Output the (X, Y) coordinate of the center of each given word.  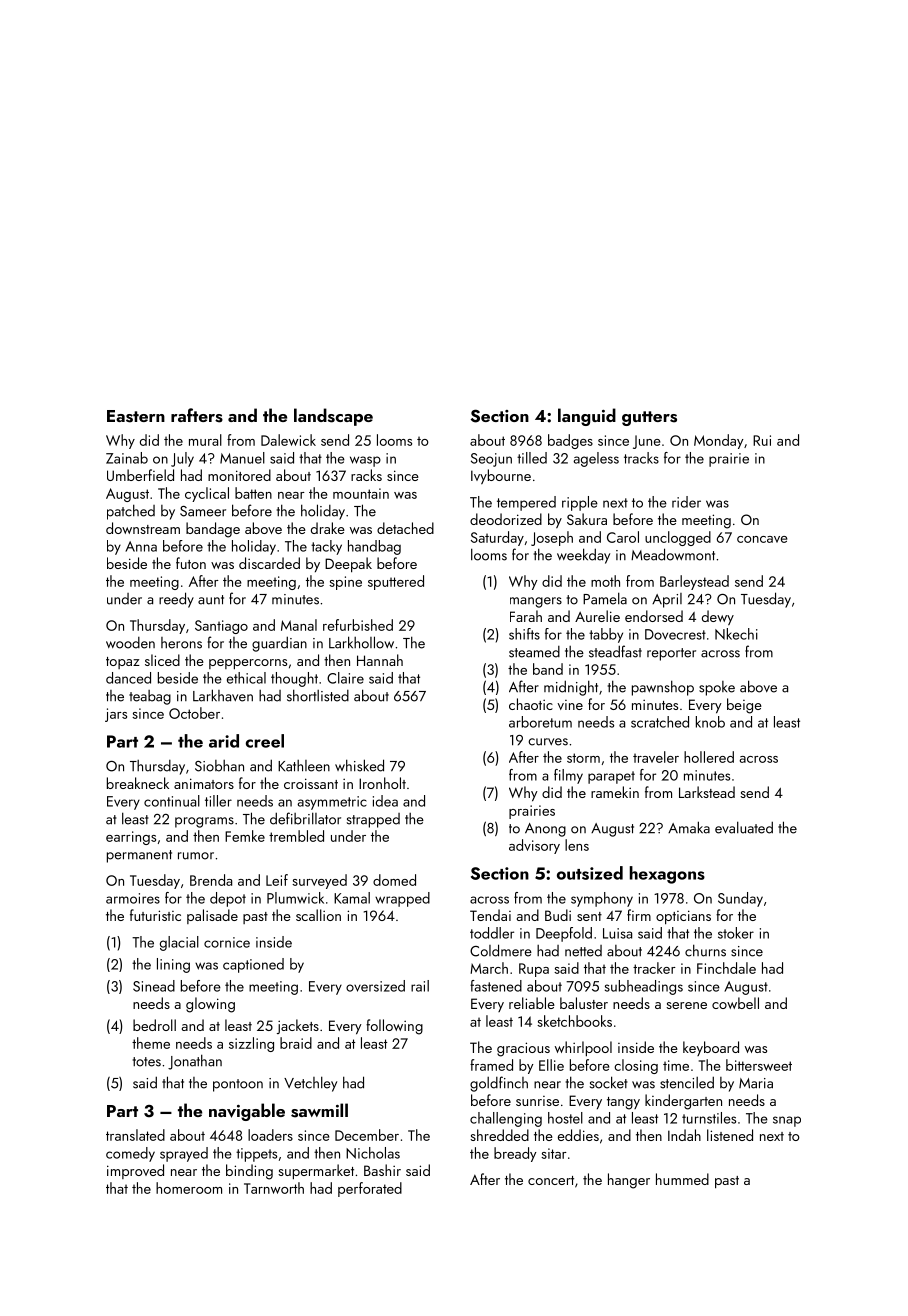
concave (762, 539)
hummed (682, 1179)
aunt (211, 600)
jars (116, 715)
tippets (256, 1155)
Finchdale (726, 968)
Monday (719, 441)
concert (551, 1180)
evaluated (744, 827)
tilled (532, 458)
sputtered (396, 582)
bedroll (154, 1025)
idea (385, 801)
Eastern (136, 416)
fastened (496, 986)
